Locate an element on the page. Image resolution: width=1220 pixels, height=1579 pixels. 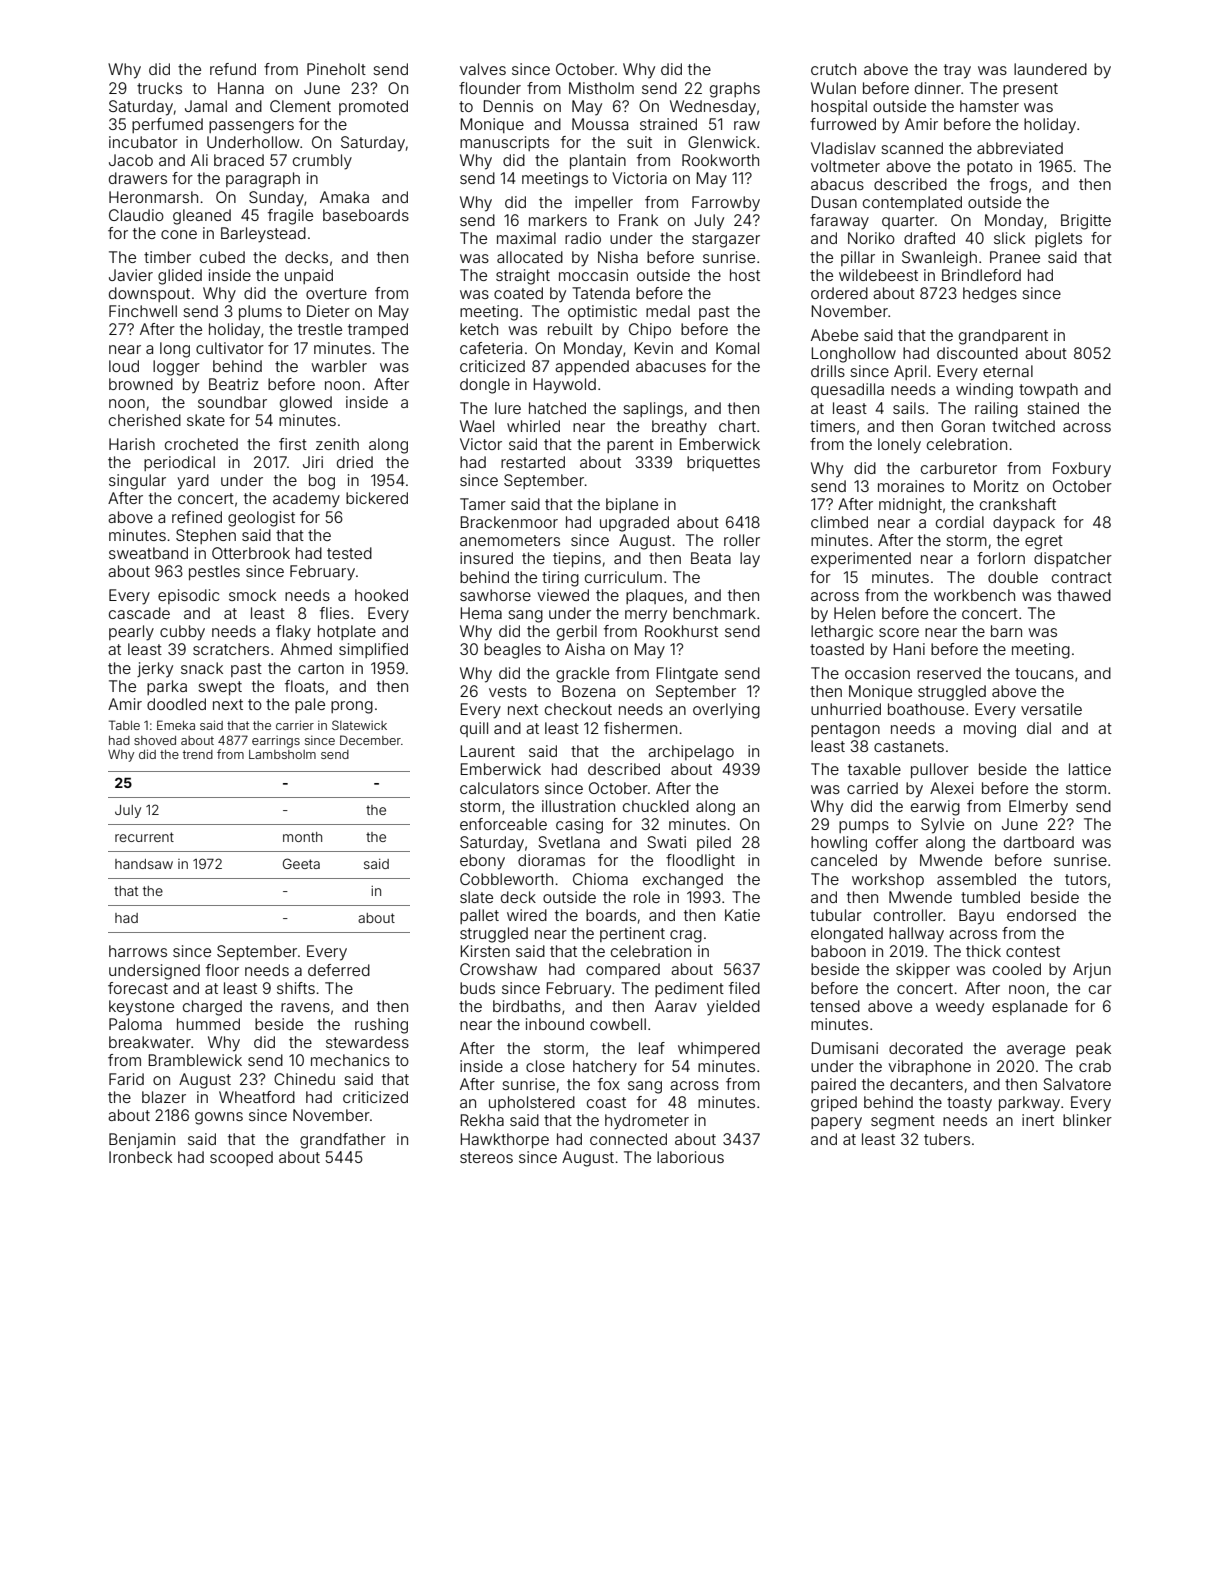
scooped is located at coordinates (241, 1158).
